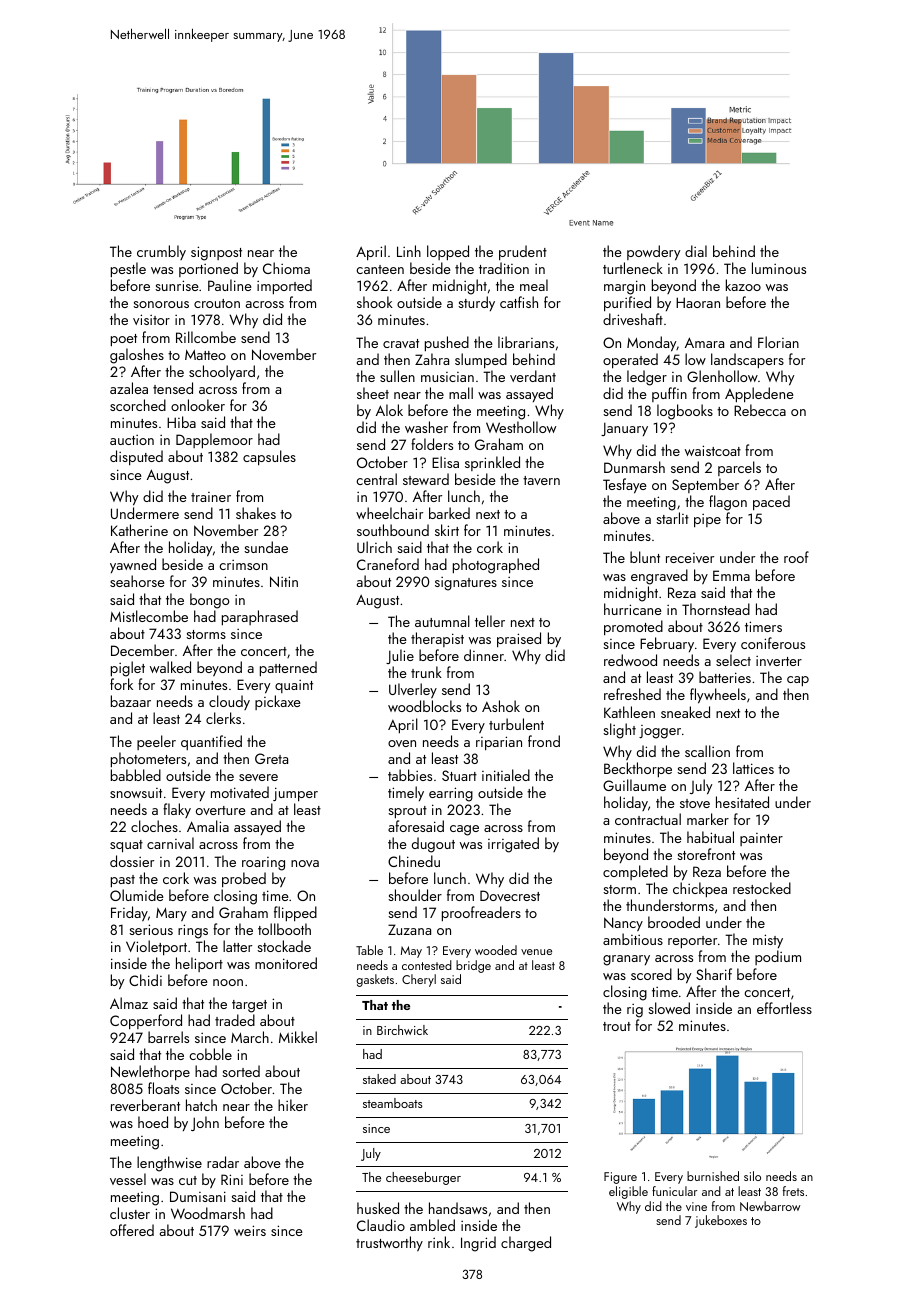 The height and width of the screenshot is (1308, 924). I want to click on lopped, so click(448, 252).
